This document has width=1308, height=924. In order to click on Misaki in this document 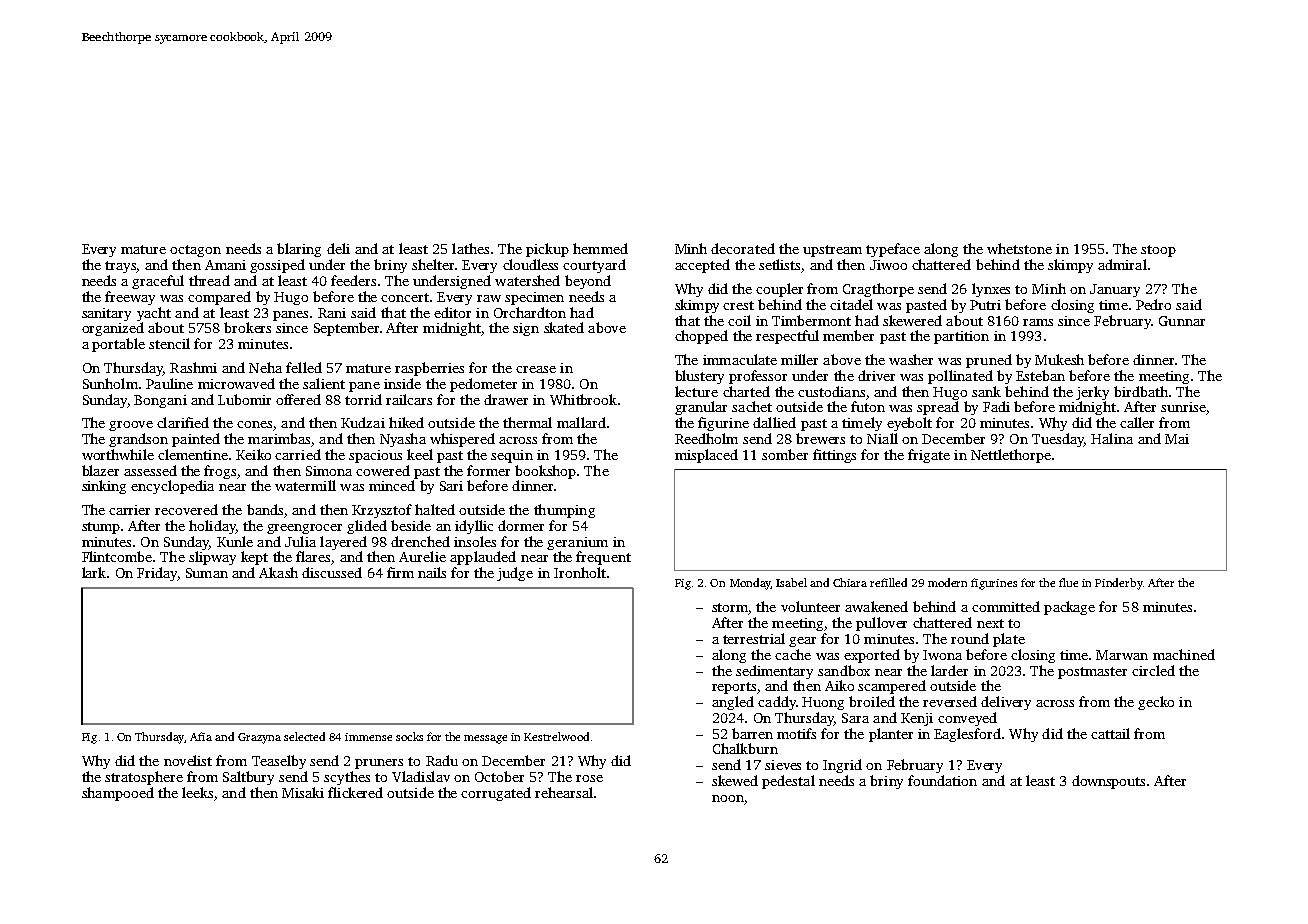, I will do `click(303, 792)`.
